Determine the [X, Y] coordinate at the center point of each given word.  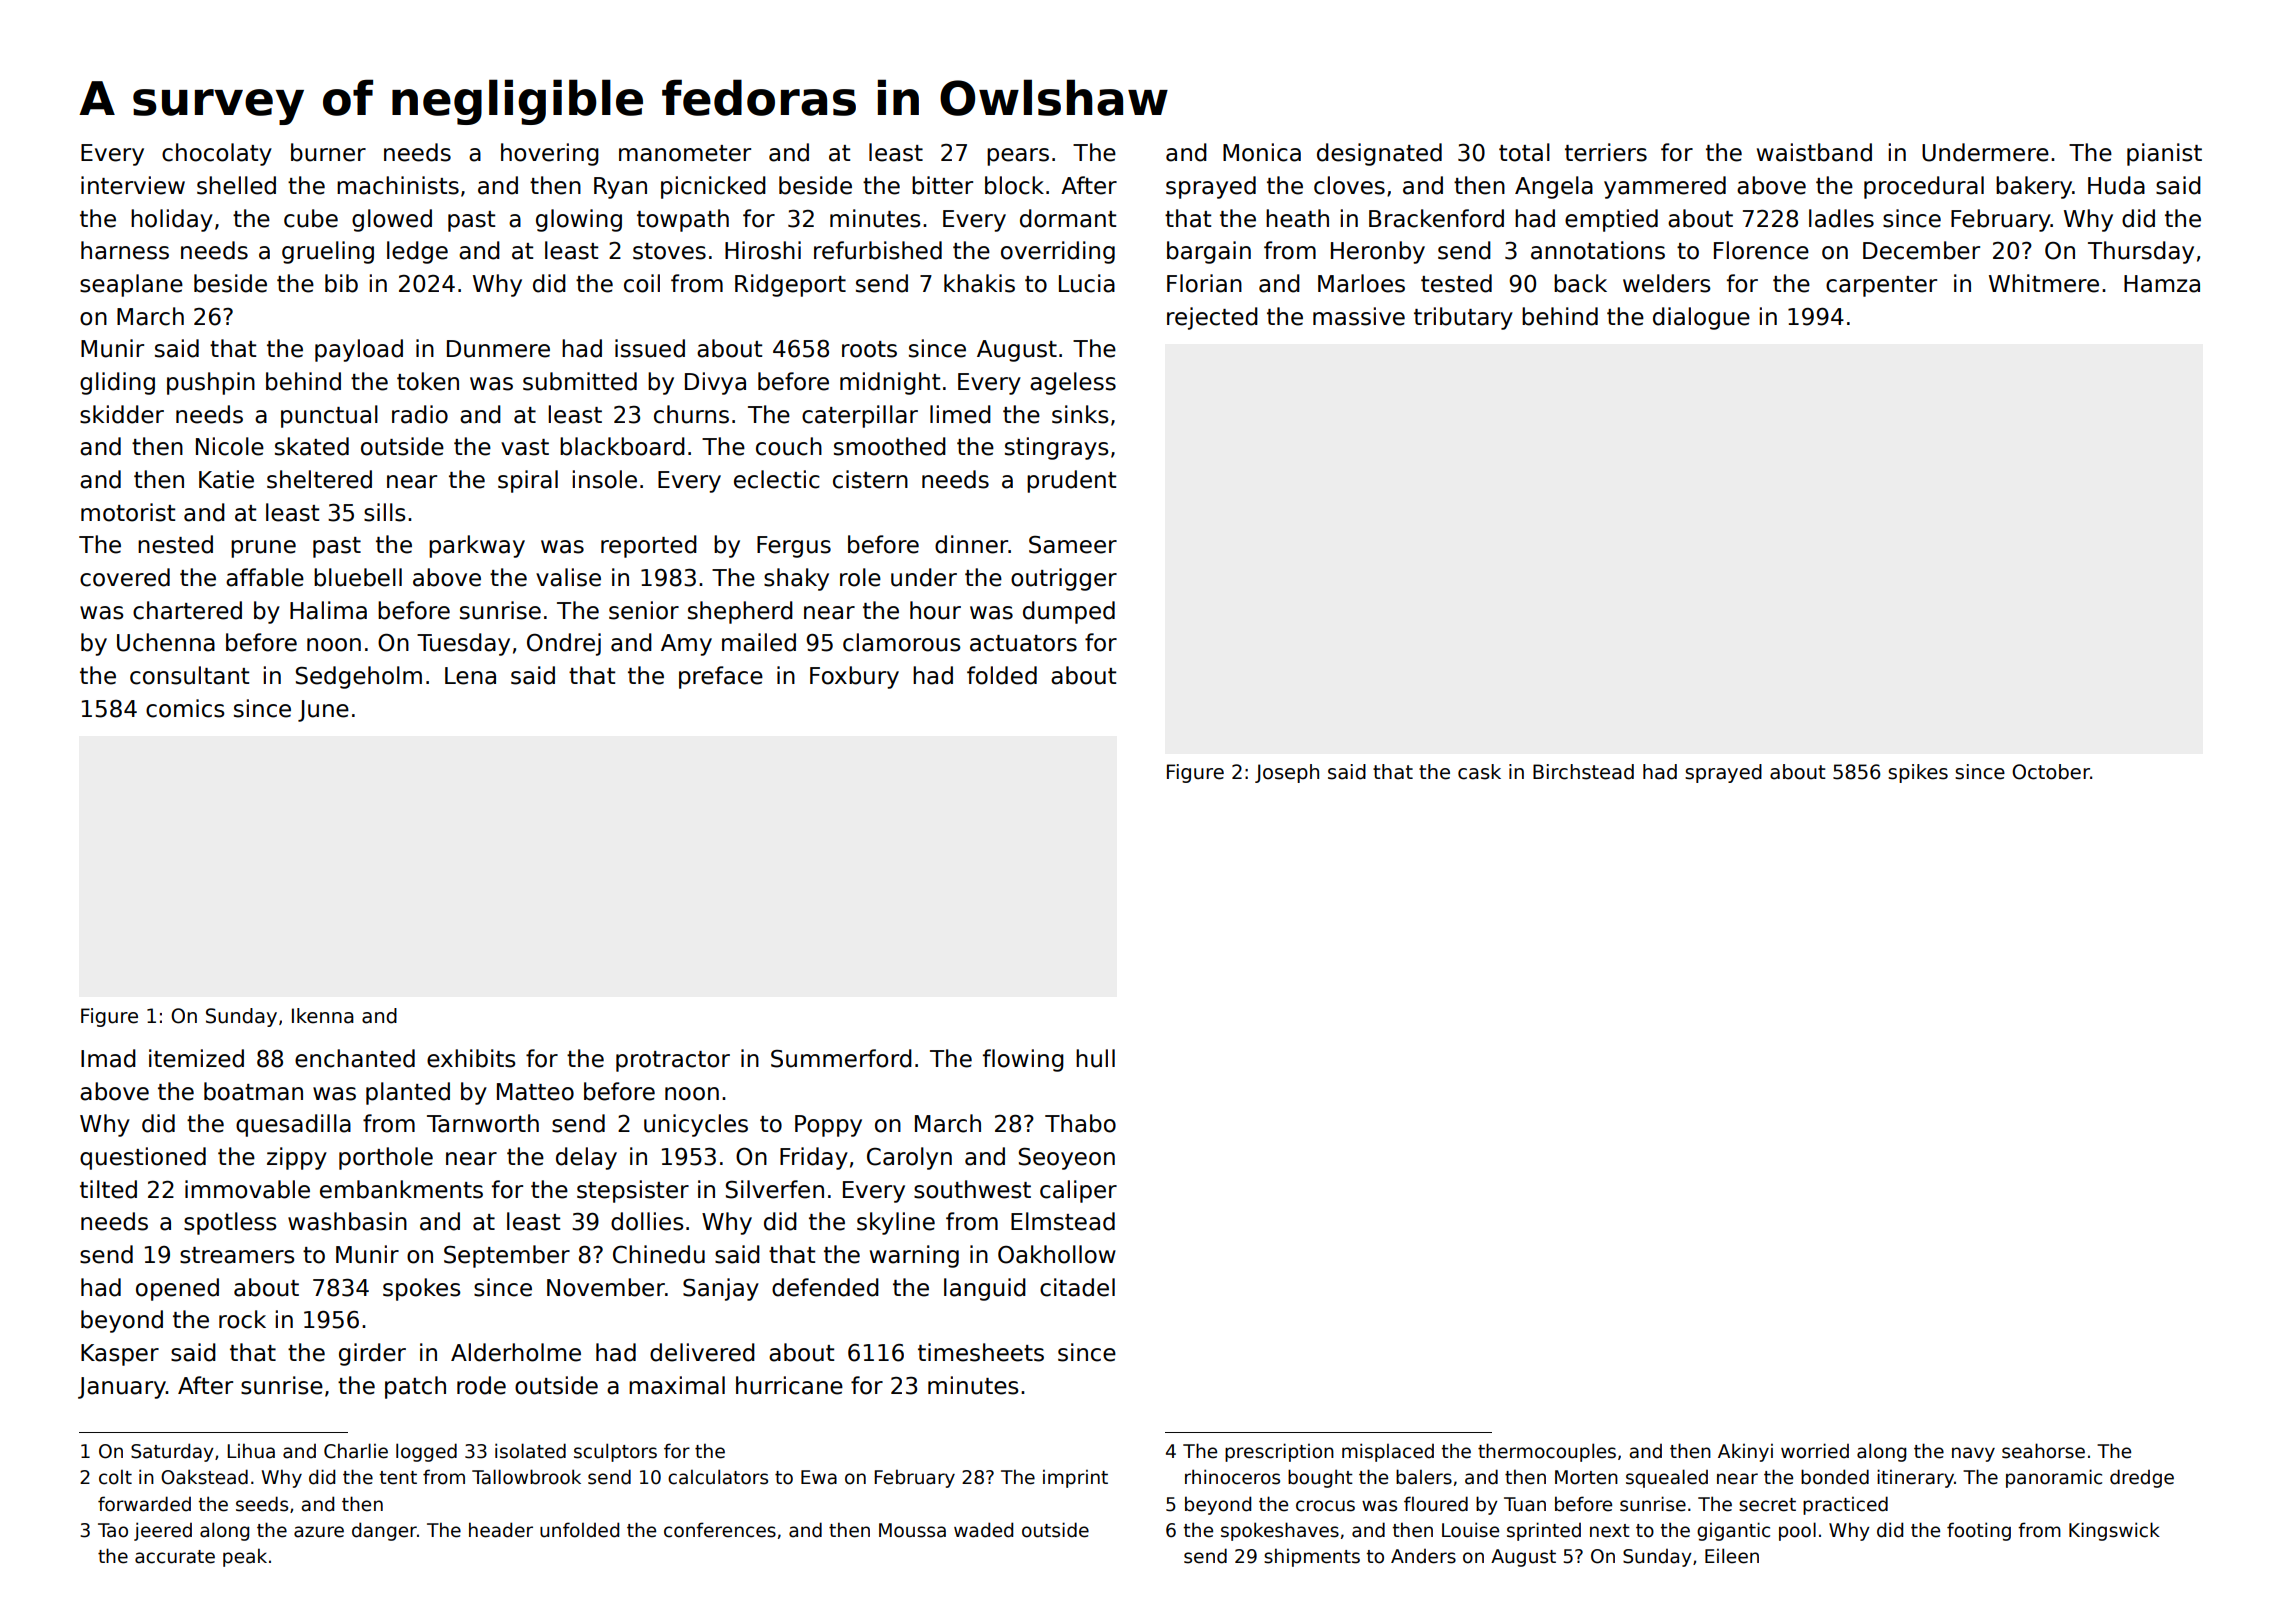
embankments [401, 1189]
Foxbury [854, 677]
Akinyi [1745, 1452]
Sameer [1073, 545]
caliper [1078, 1191]
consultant [189, 675]
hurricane [789, 1385]
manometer [685, 153]
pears [1018, 157]
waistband [1814, 152]
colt [115, 1477]
